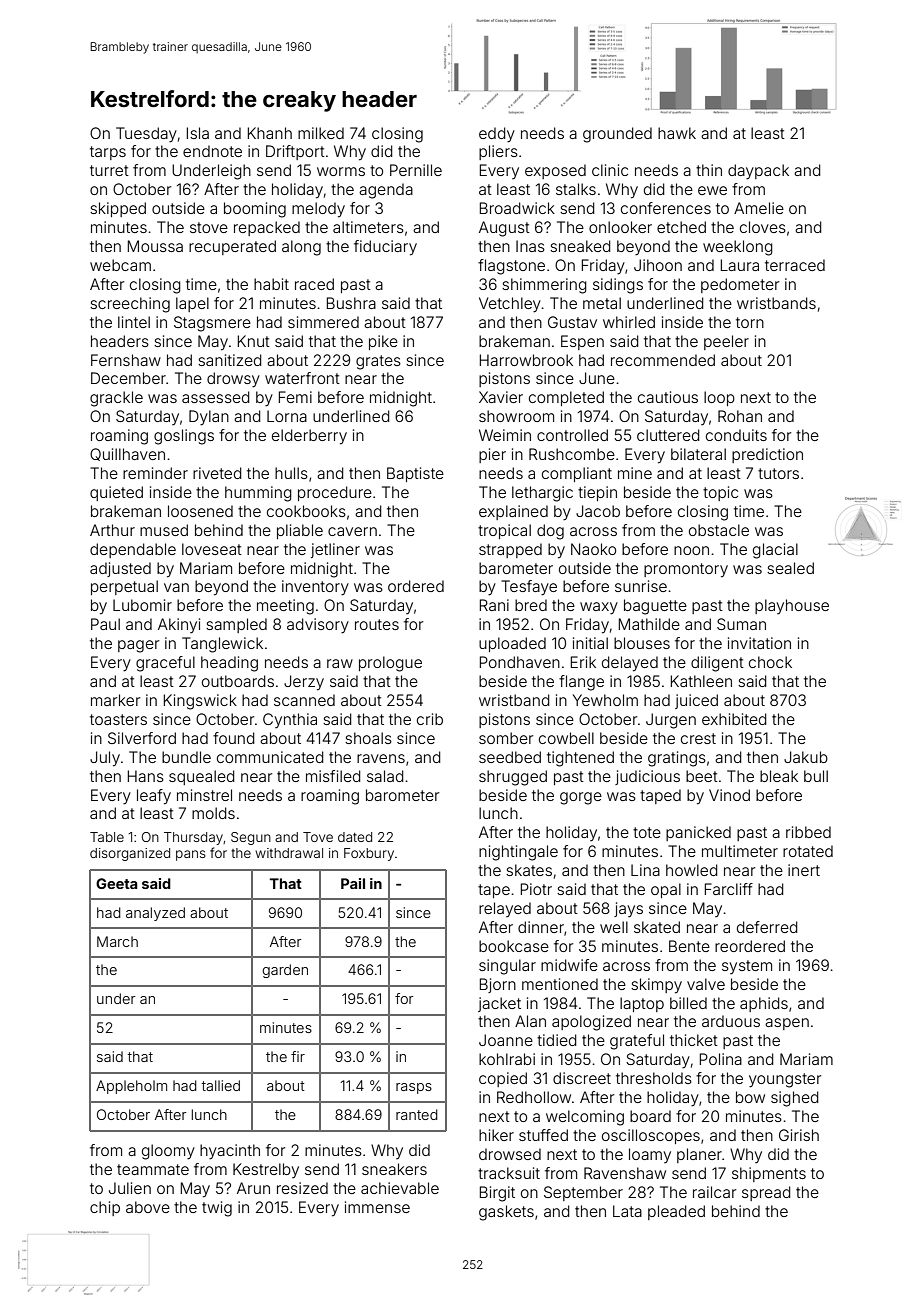  Describe the element at coordinates (740, 416) in the image. I see `Rohan` at that location.
